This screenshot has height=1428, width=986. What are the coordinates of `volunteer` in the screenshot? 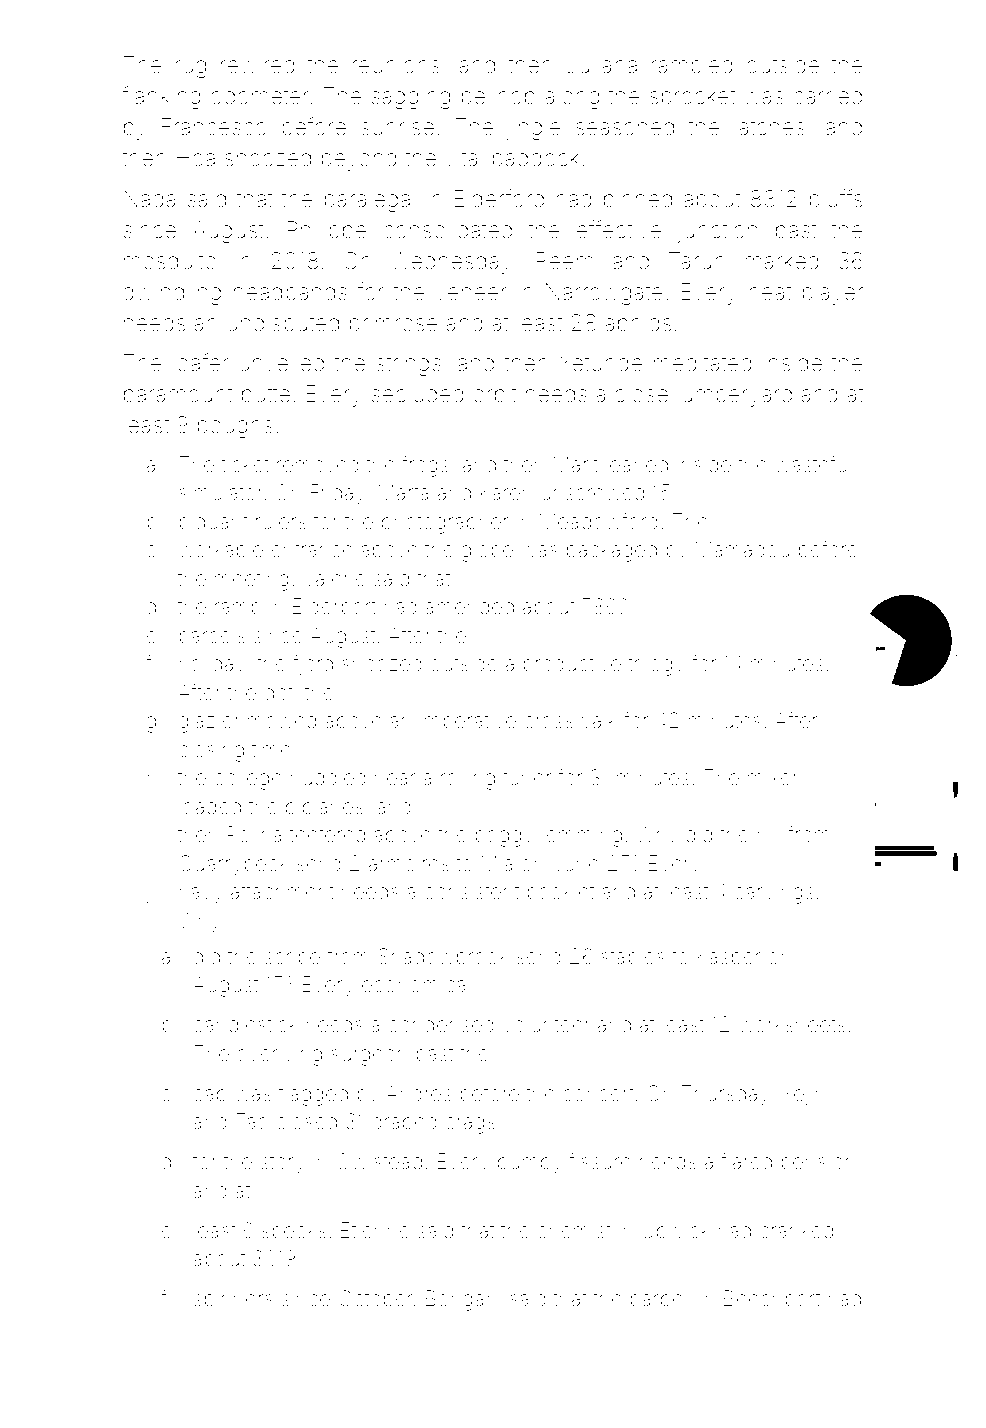 It's located at (546, 1024).
